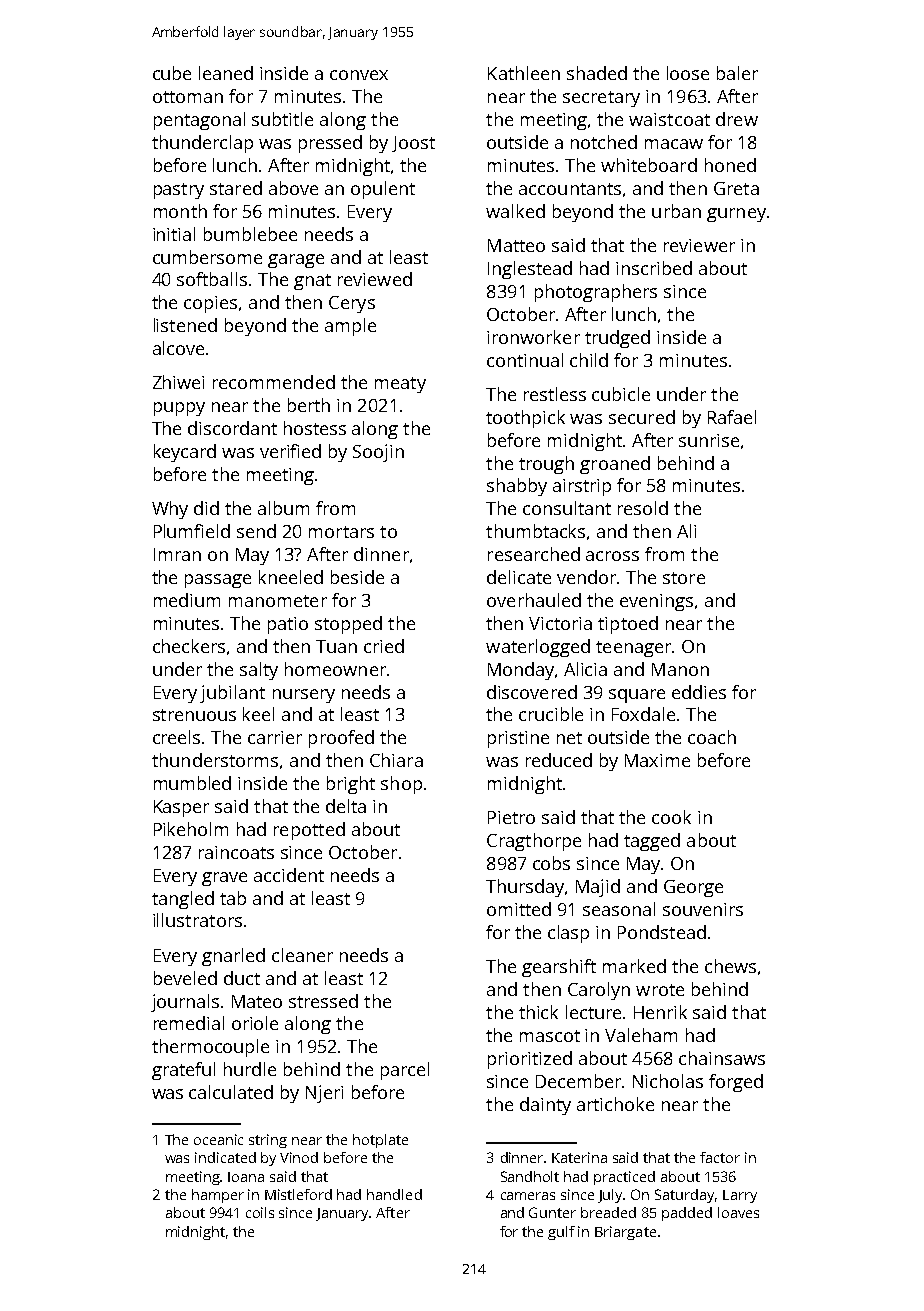 The width and height of the page is (924, 1311). What do you see at coordinates (185, 978) in the page?
I see `beveled` at bounding box center [185, 978].
